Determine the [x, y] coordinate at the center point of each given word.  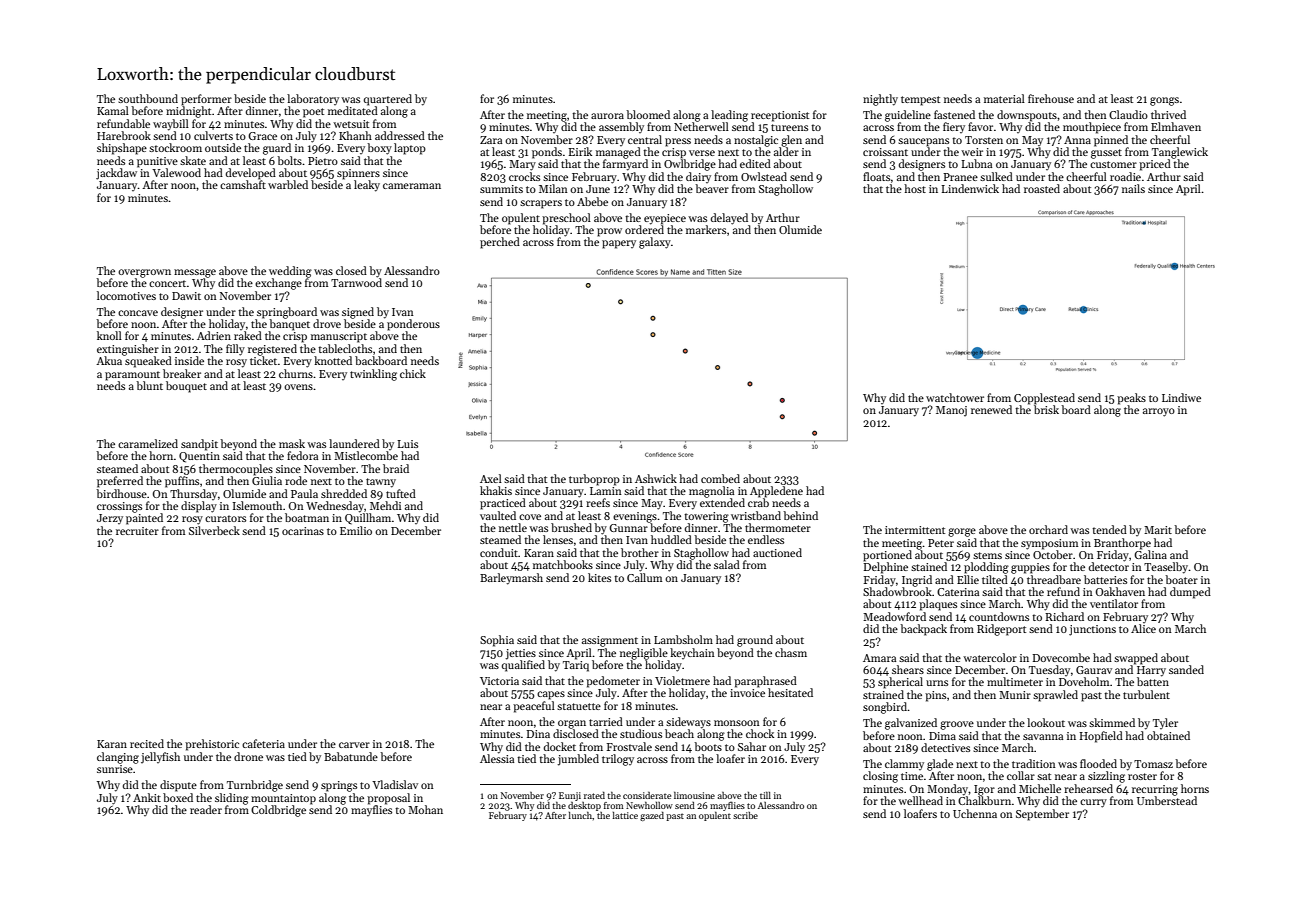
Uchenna [975, 813]
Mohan [425, 809]
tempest [920, 101]
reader [206, 809]
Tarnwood [356, 282]
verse [702, 153]
